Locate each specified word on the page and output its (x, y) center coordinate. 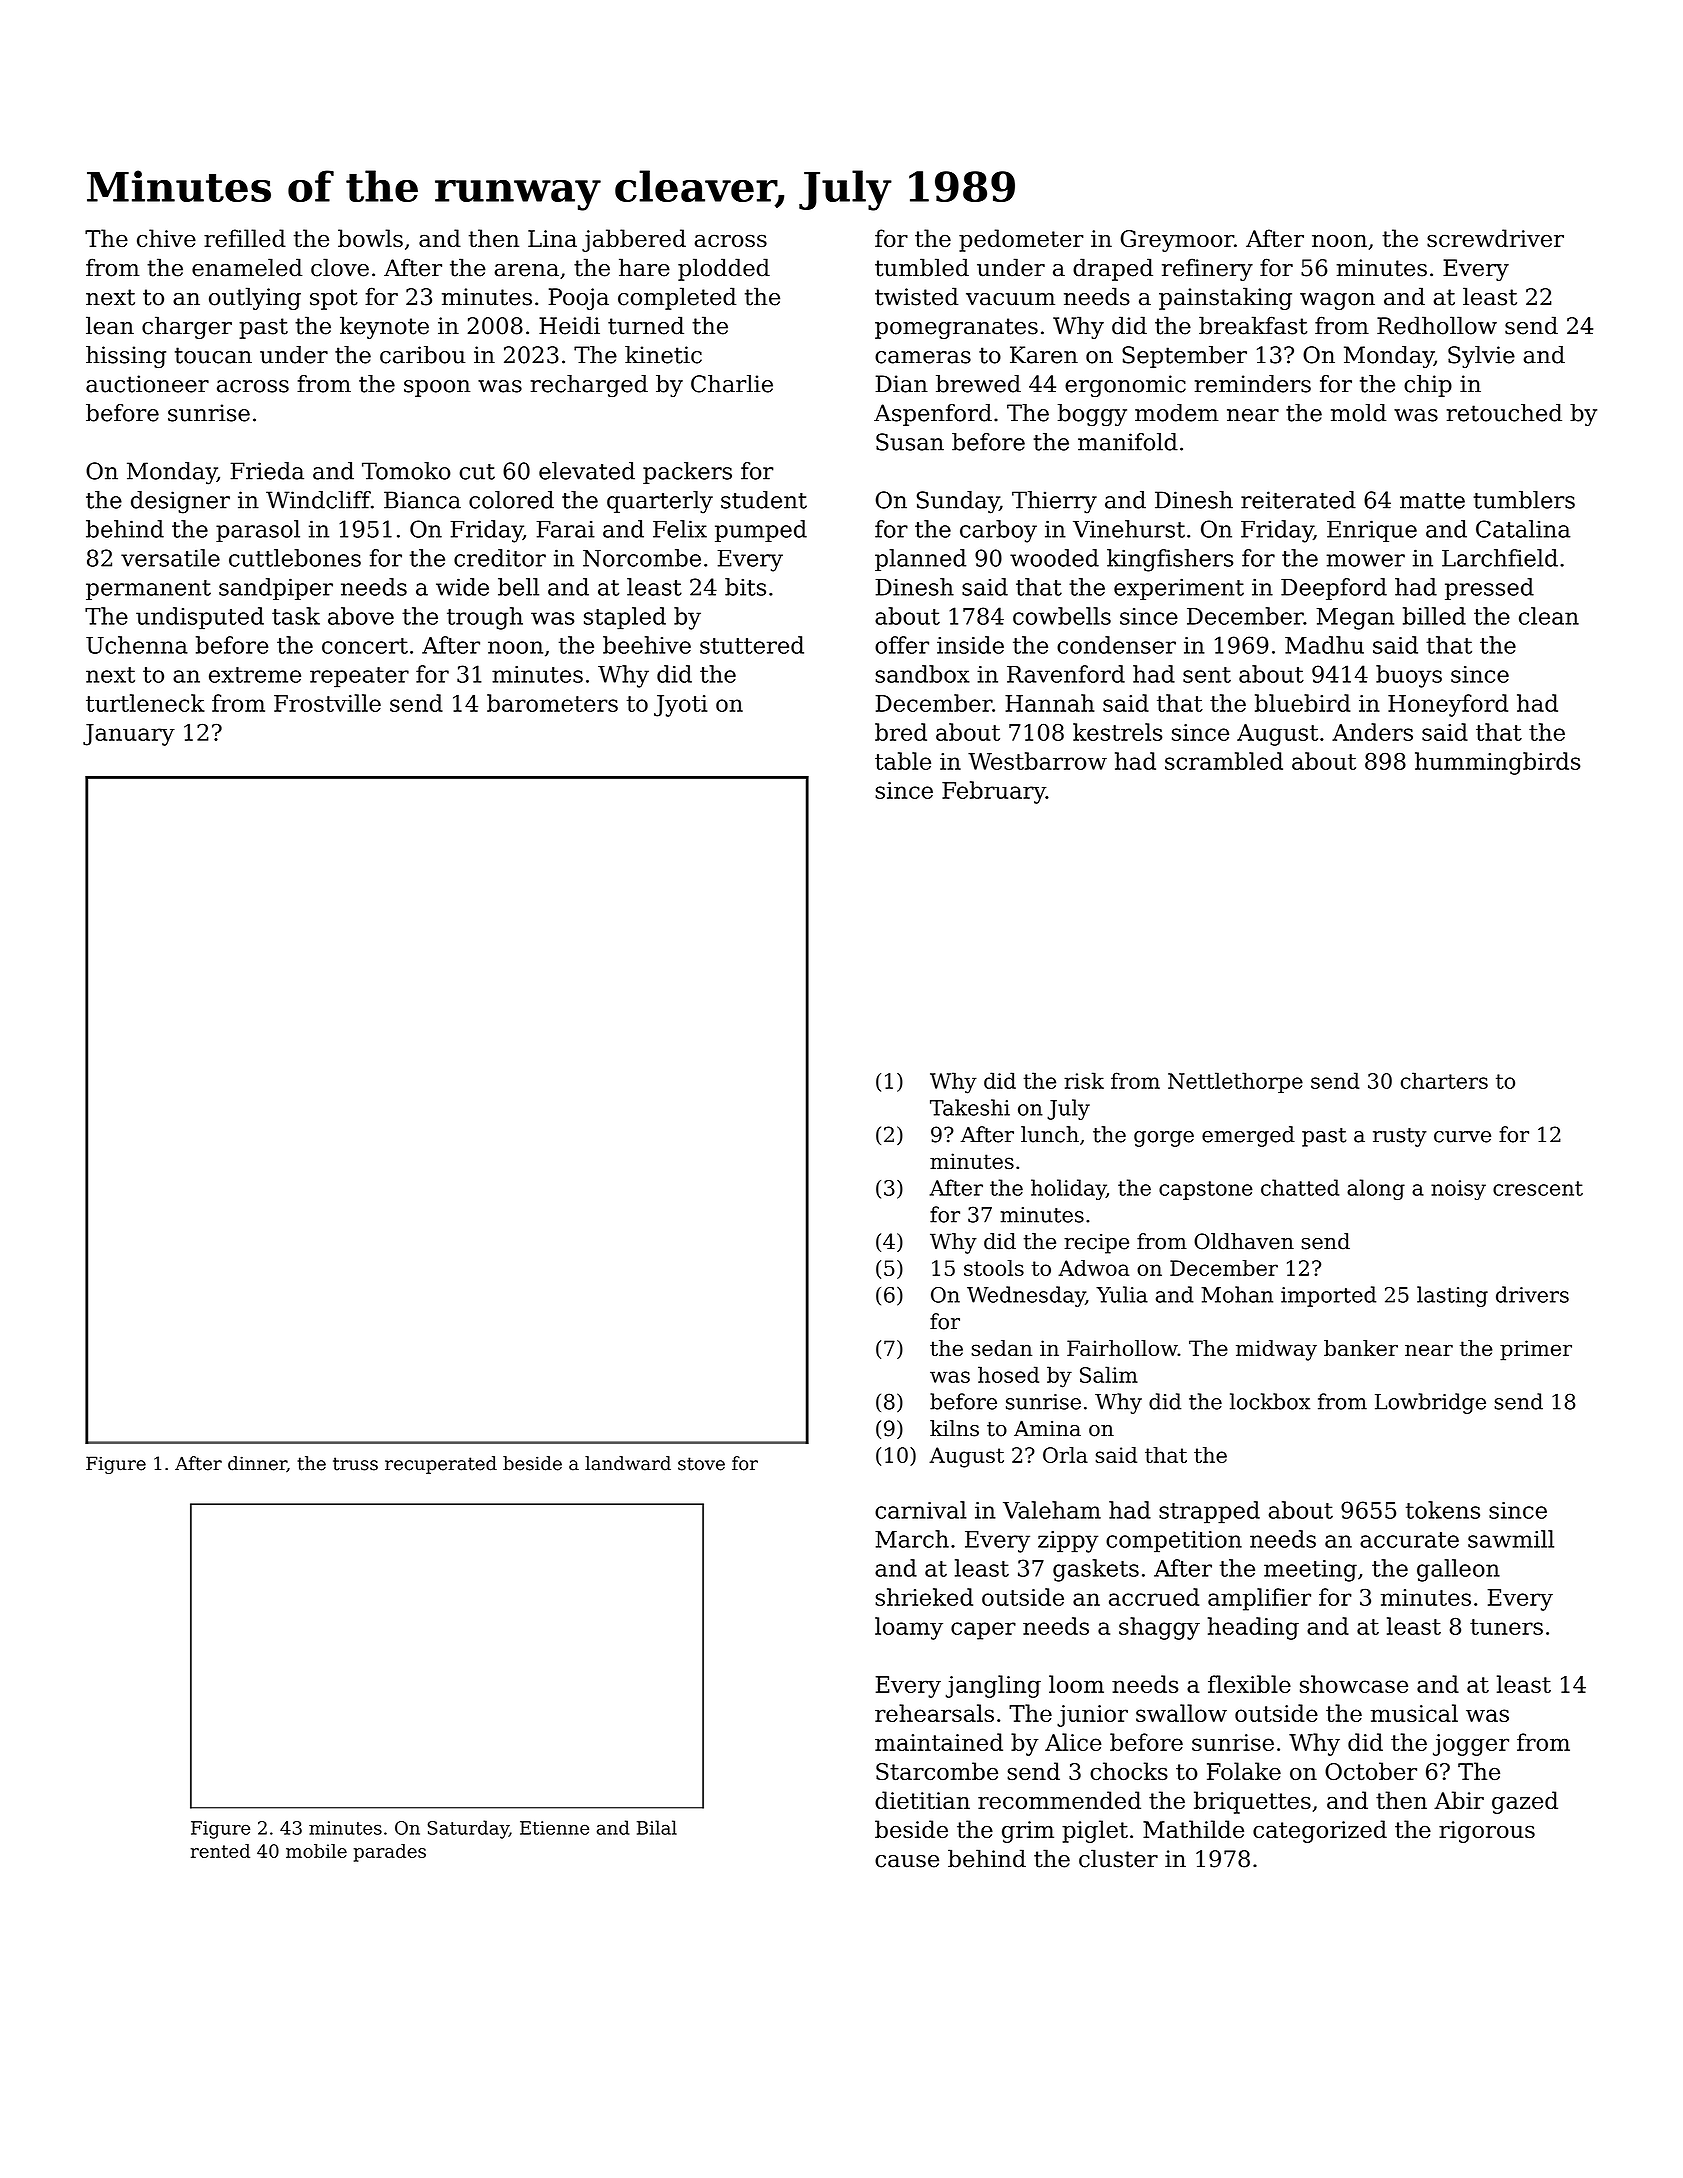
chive (166, 238)
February (994, 792)
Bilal (657, 1827)
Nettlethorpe (1235, 1082)
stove (701, 1464)
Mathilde (1193, 1829)
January (129, 735)
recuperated (441, 1465)
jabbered (634, 240)
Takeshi (970, 1107)
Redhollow (1437, 325)
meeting (1310, 1571)
